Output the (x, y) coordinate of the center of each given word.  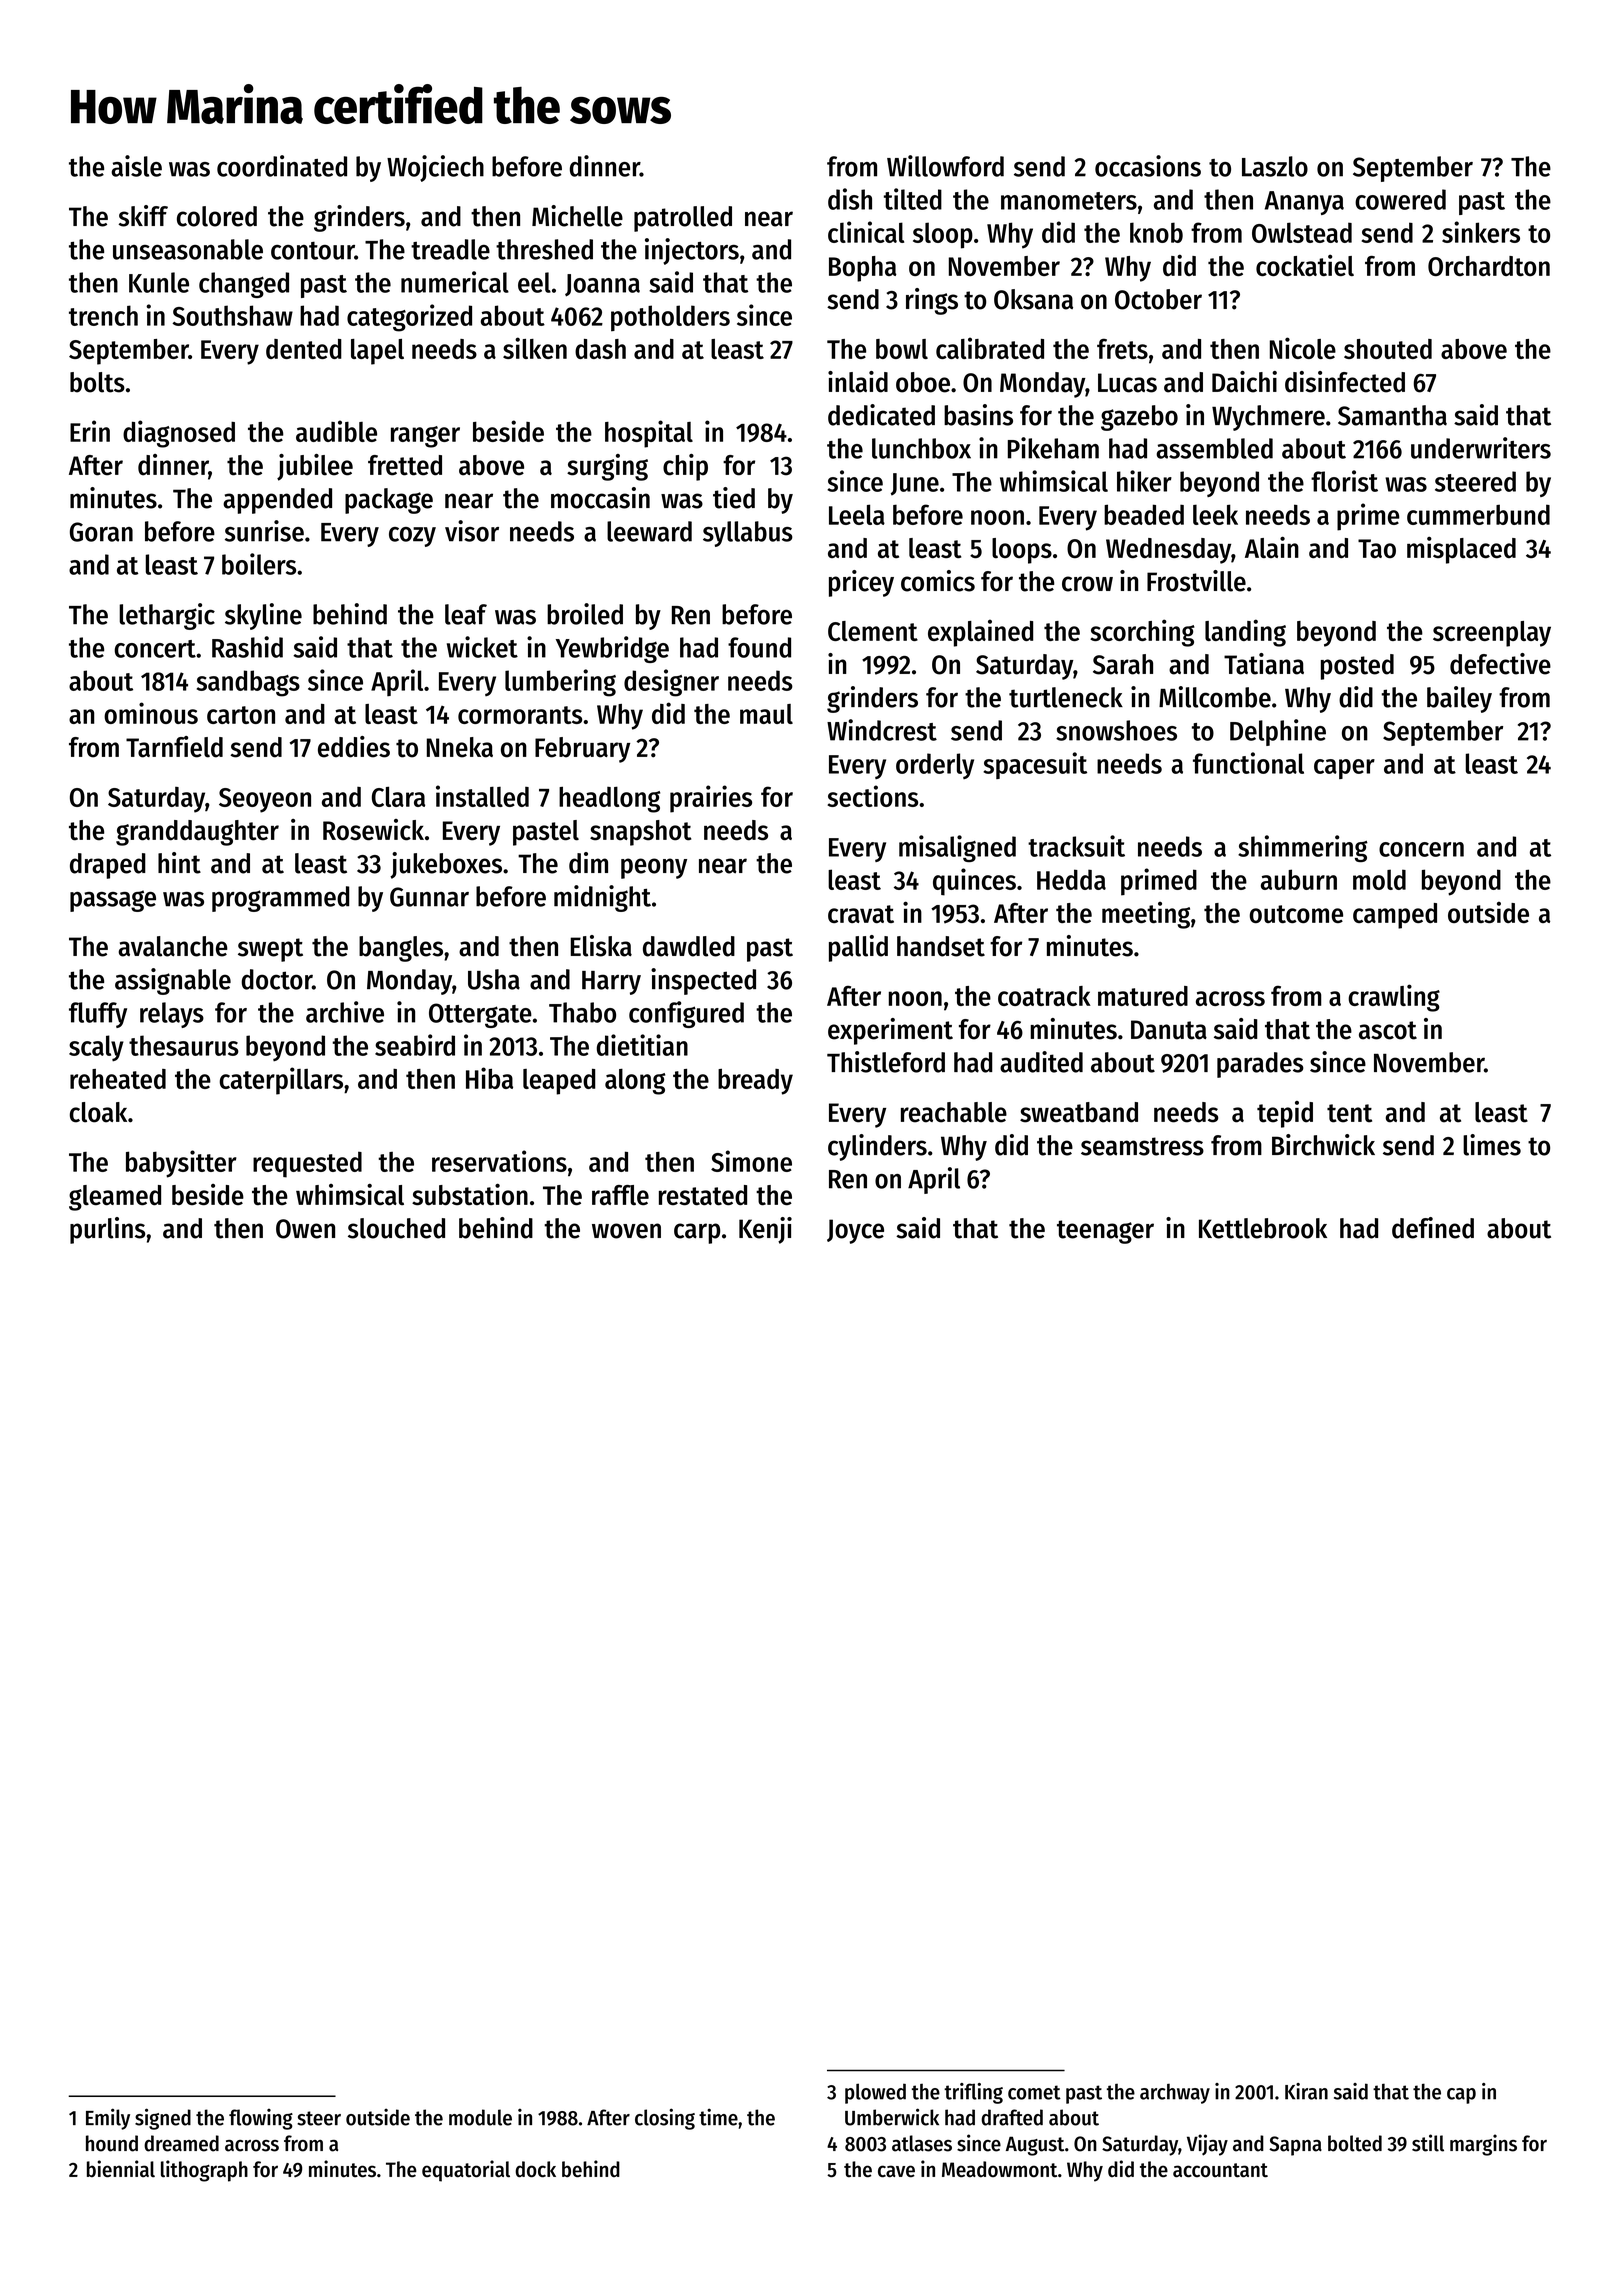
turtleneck (1066, 697)
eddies (354, 747)
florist (1344, 481)
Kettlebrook (1263, 1228)
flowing (261, 2119)
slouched (396, 1228)
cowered (1400, 199)
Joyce (855, 1231)
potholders (670, 318)
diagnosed (179, 434)
